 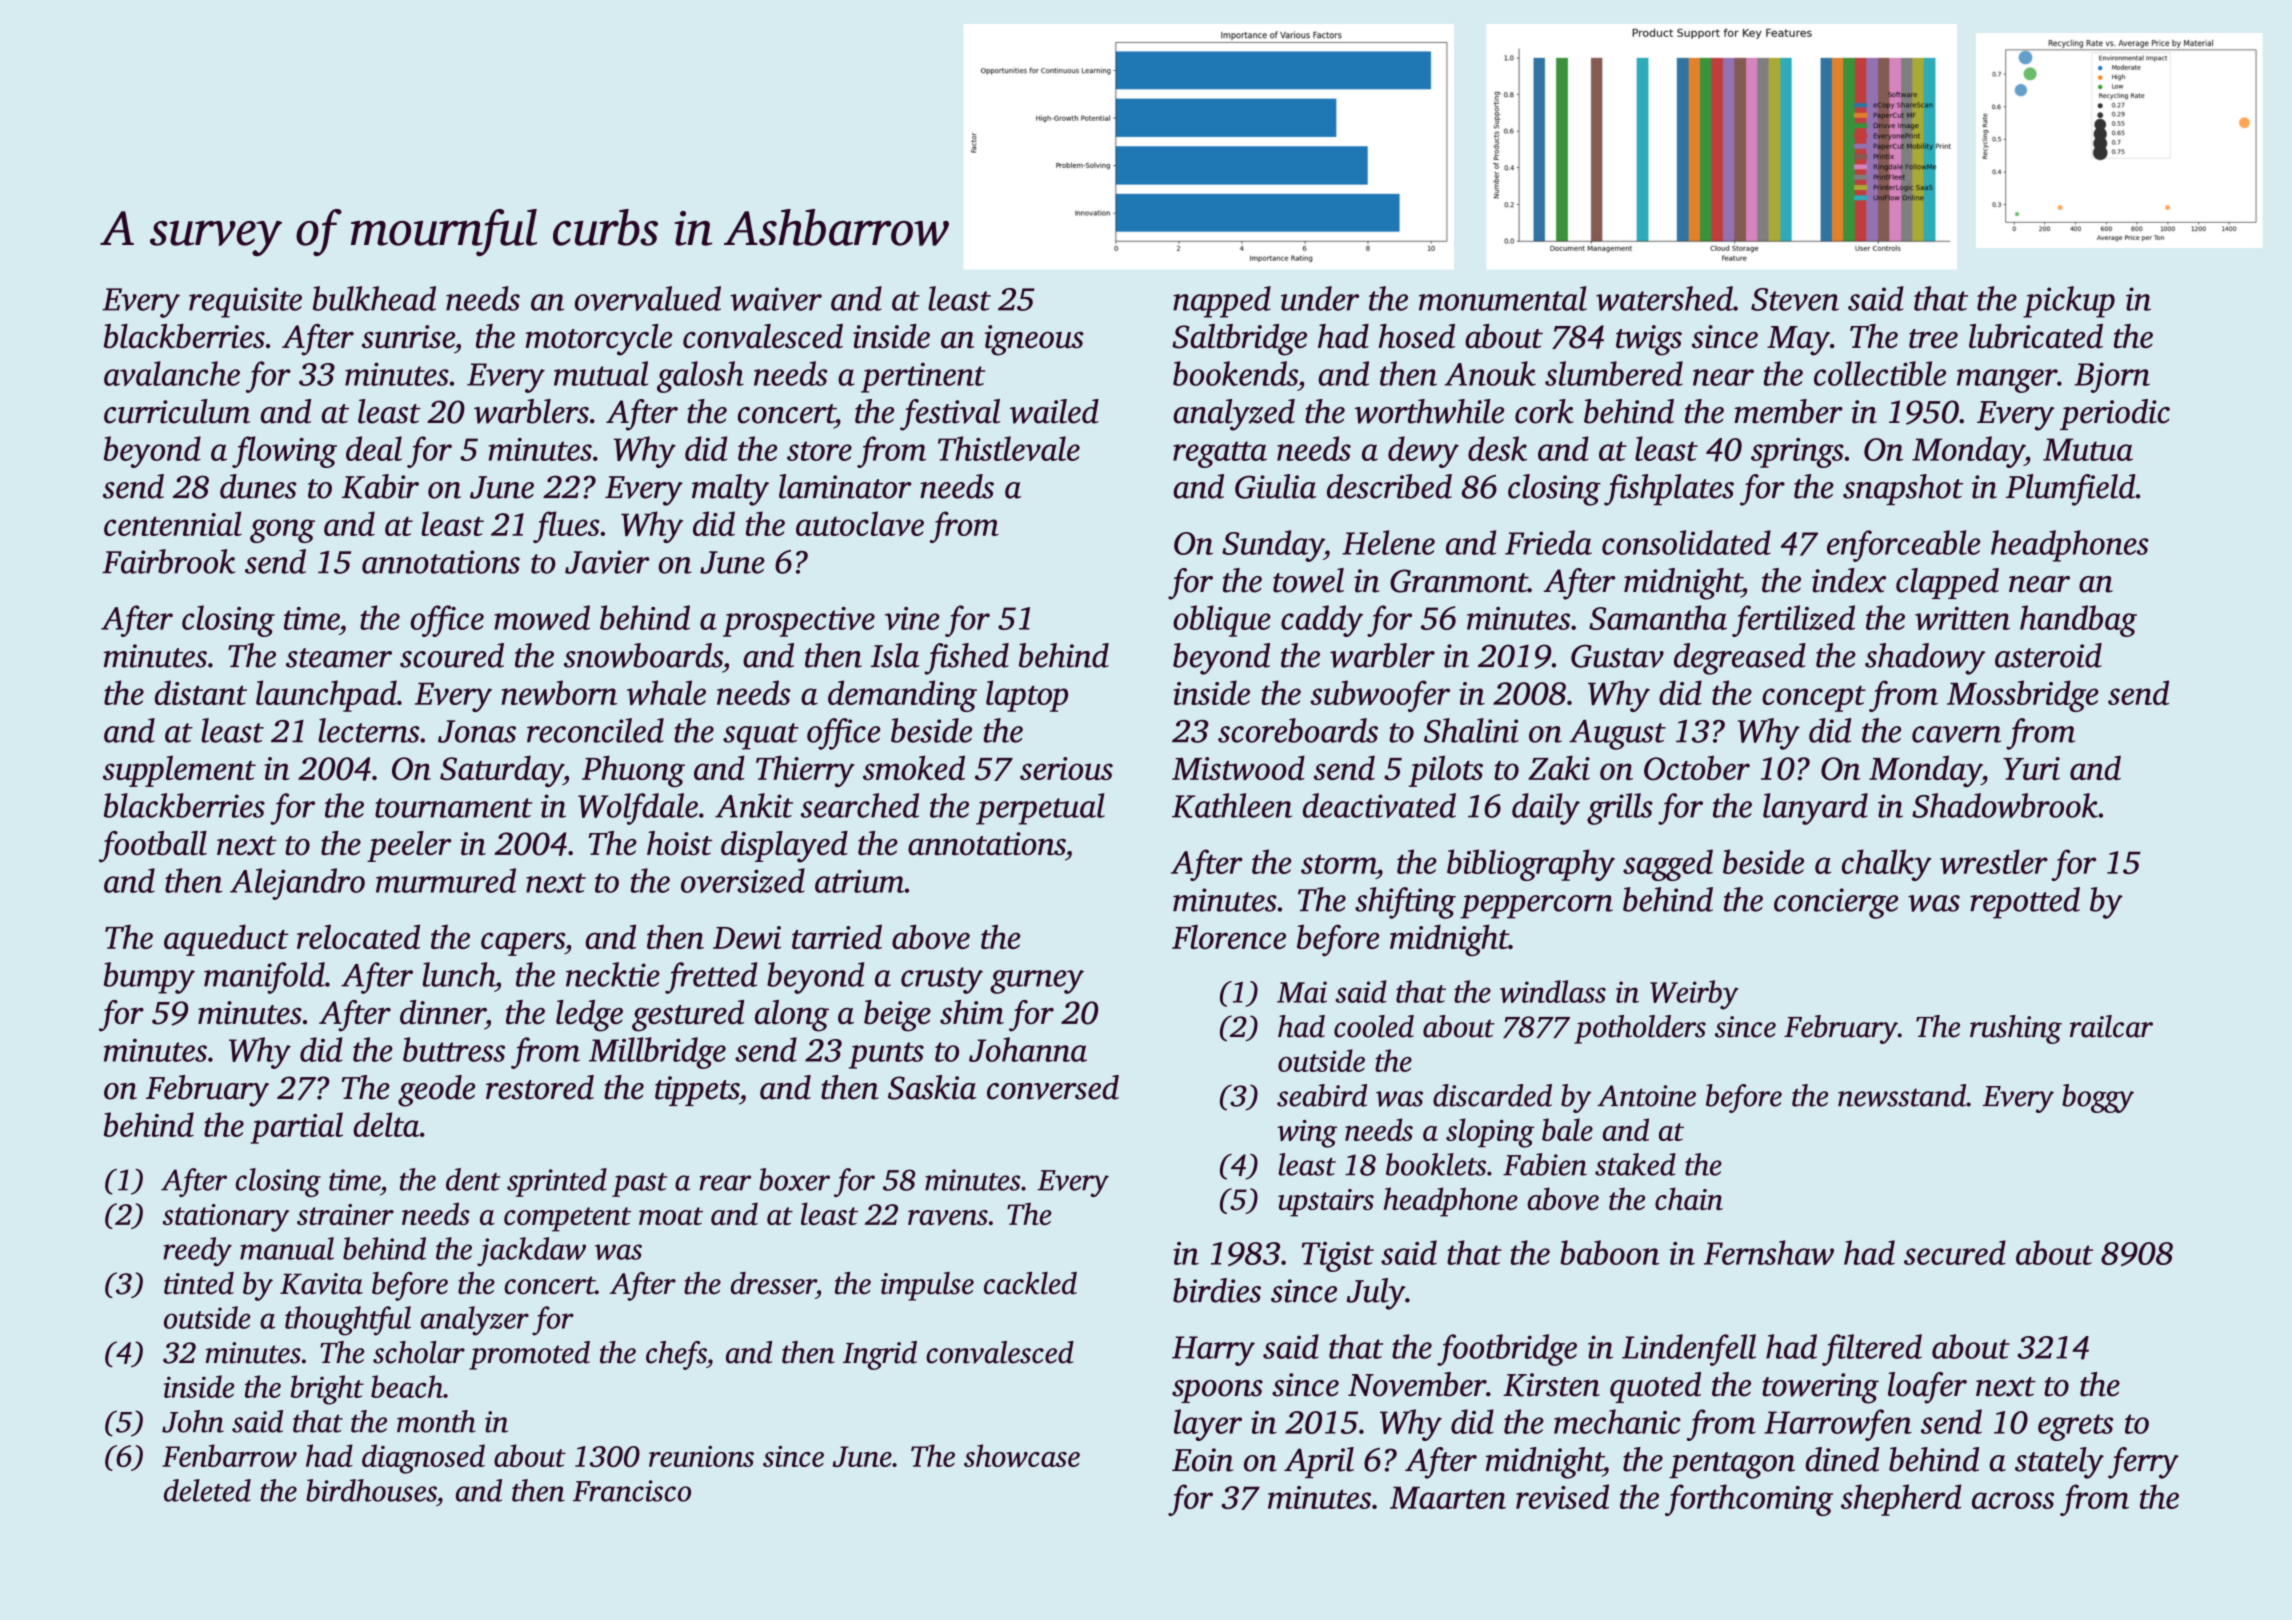 What do you see at coordinates (784, 847) in the screenshot?
I see `displayed` at bounding box center [784, 847].
